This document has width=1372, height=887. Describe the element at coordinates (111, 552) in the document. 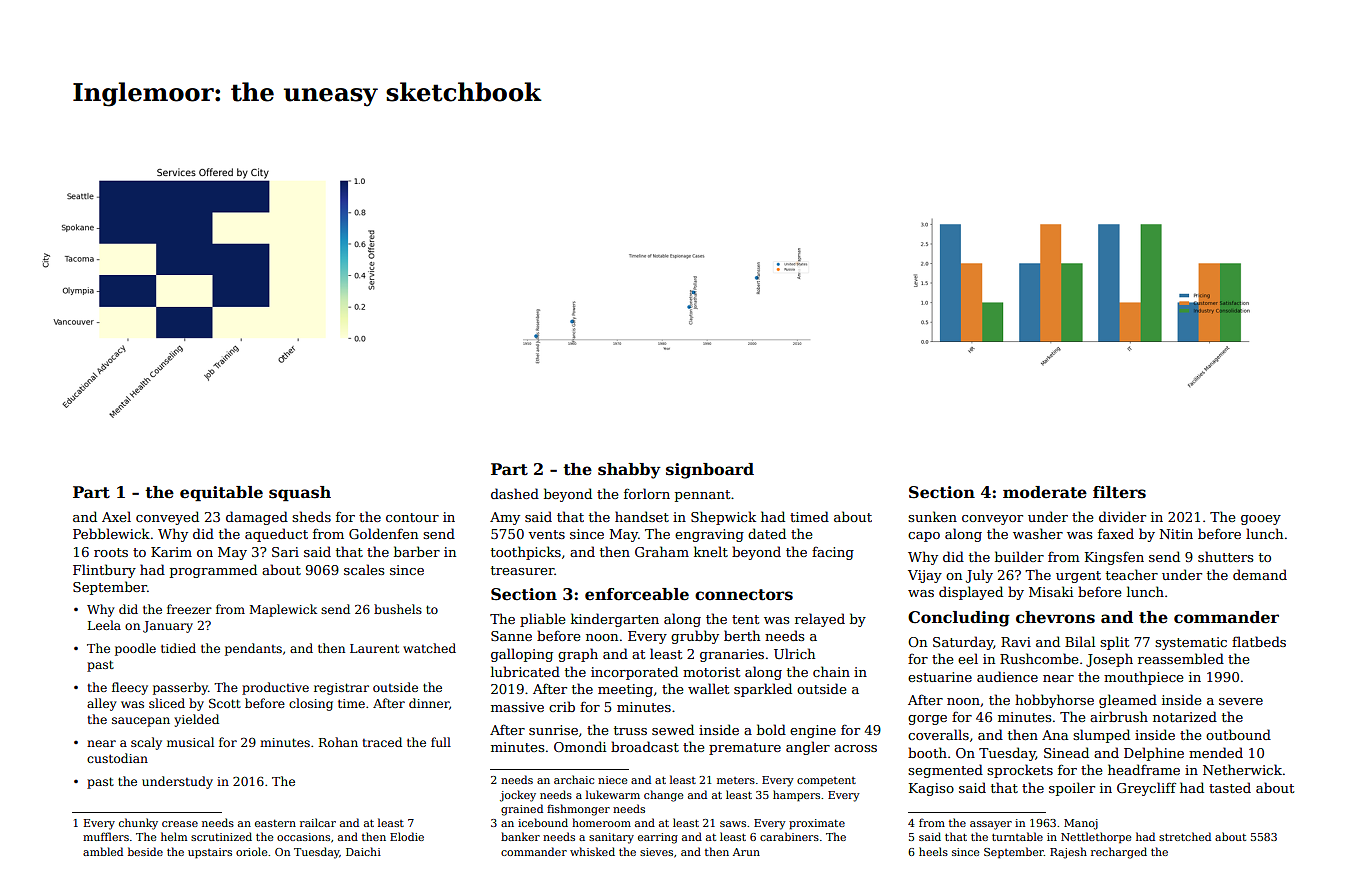

I see `roots` at that location.
